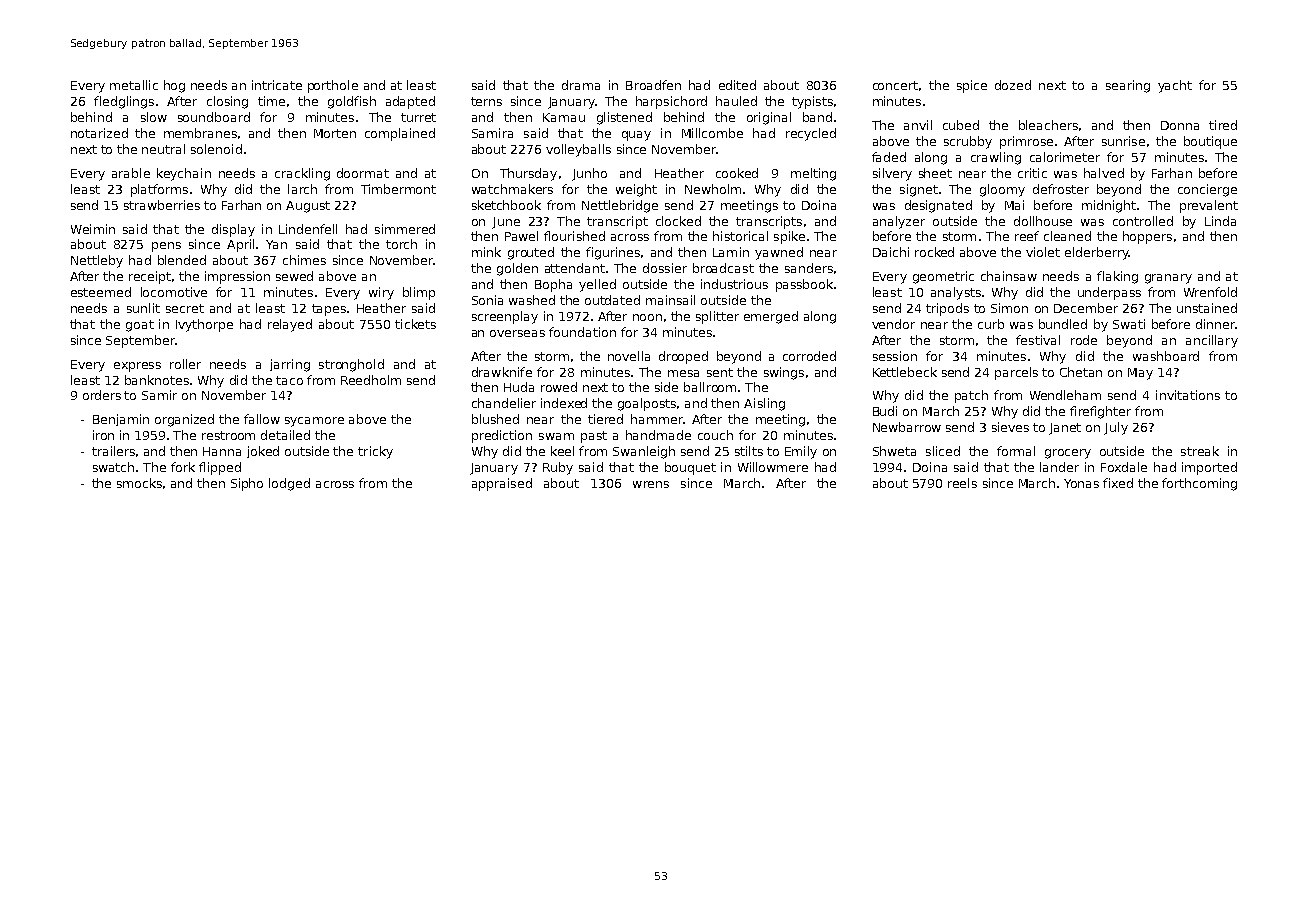 This image has width=1308, height=924. I want to click on metallic, so click(134, 85).
